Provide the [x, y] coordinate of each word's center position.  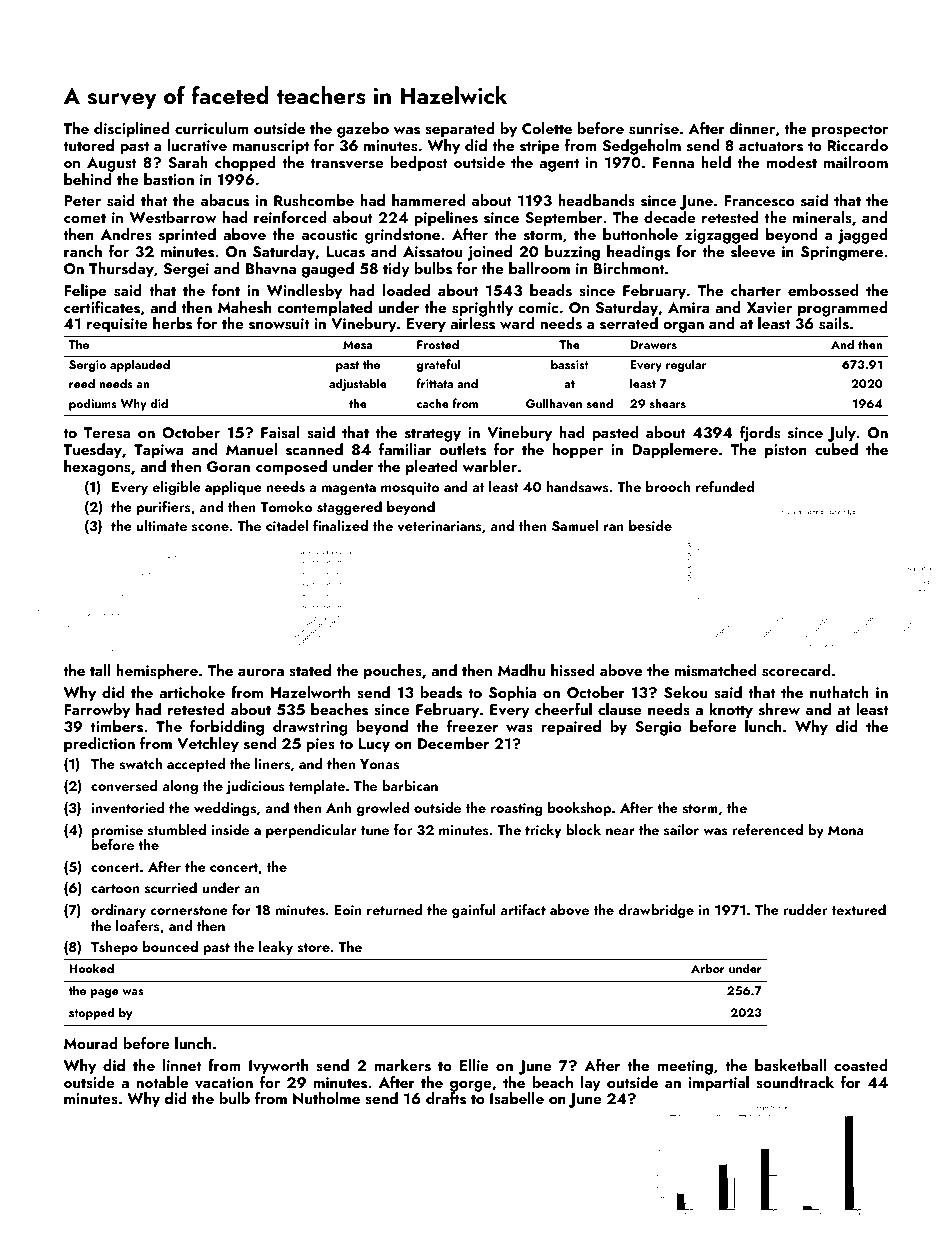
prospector [850, 131]
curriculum [212, 128]
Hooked [91, 968]
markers [402, 1065]
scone [210, 527]
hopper [578, 451]
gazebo [363, 130]
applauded [140, 365]
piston [786, 451]
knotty [731, 711]
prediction [99, 745]
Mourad [91, 1043]
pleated [431, 468]
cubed [836, 449]
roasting [516, 810]
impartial [719, 1084]
